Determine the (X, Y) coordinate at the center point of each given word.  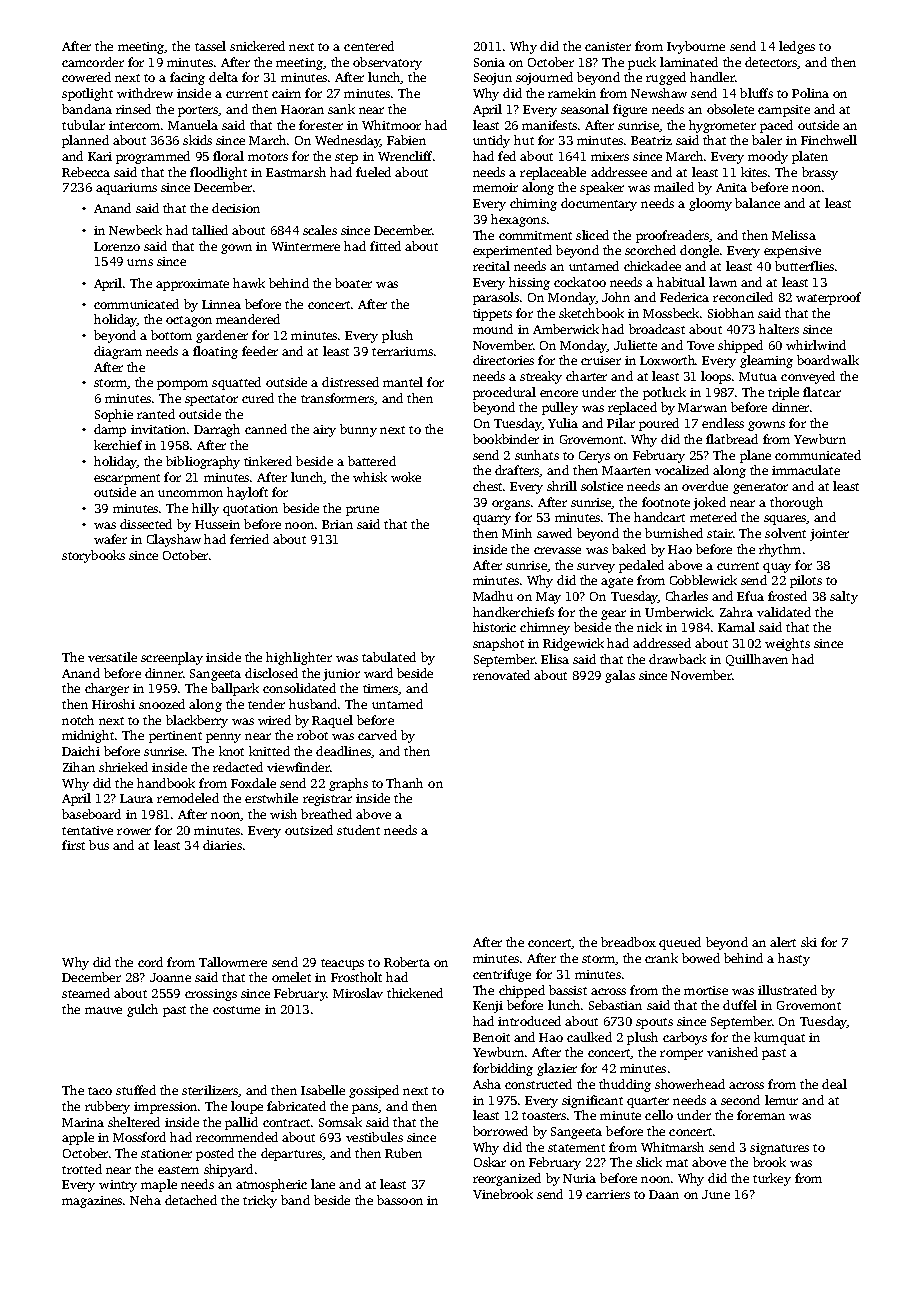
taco (100, 1091)
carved (377, 735)
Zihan (79, 767)
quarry (492, 520)
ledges (797, 47)
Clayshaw (174, 540)
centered (369, 46)
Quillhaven (757, 660)
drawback (677, 659)
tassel (210, 46)
